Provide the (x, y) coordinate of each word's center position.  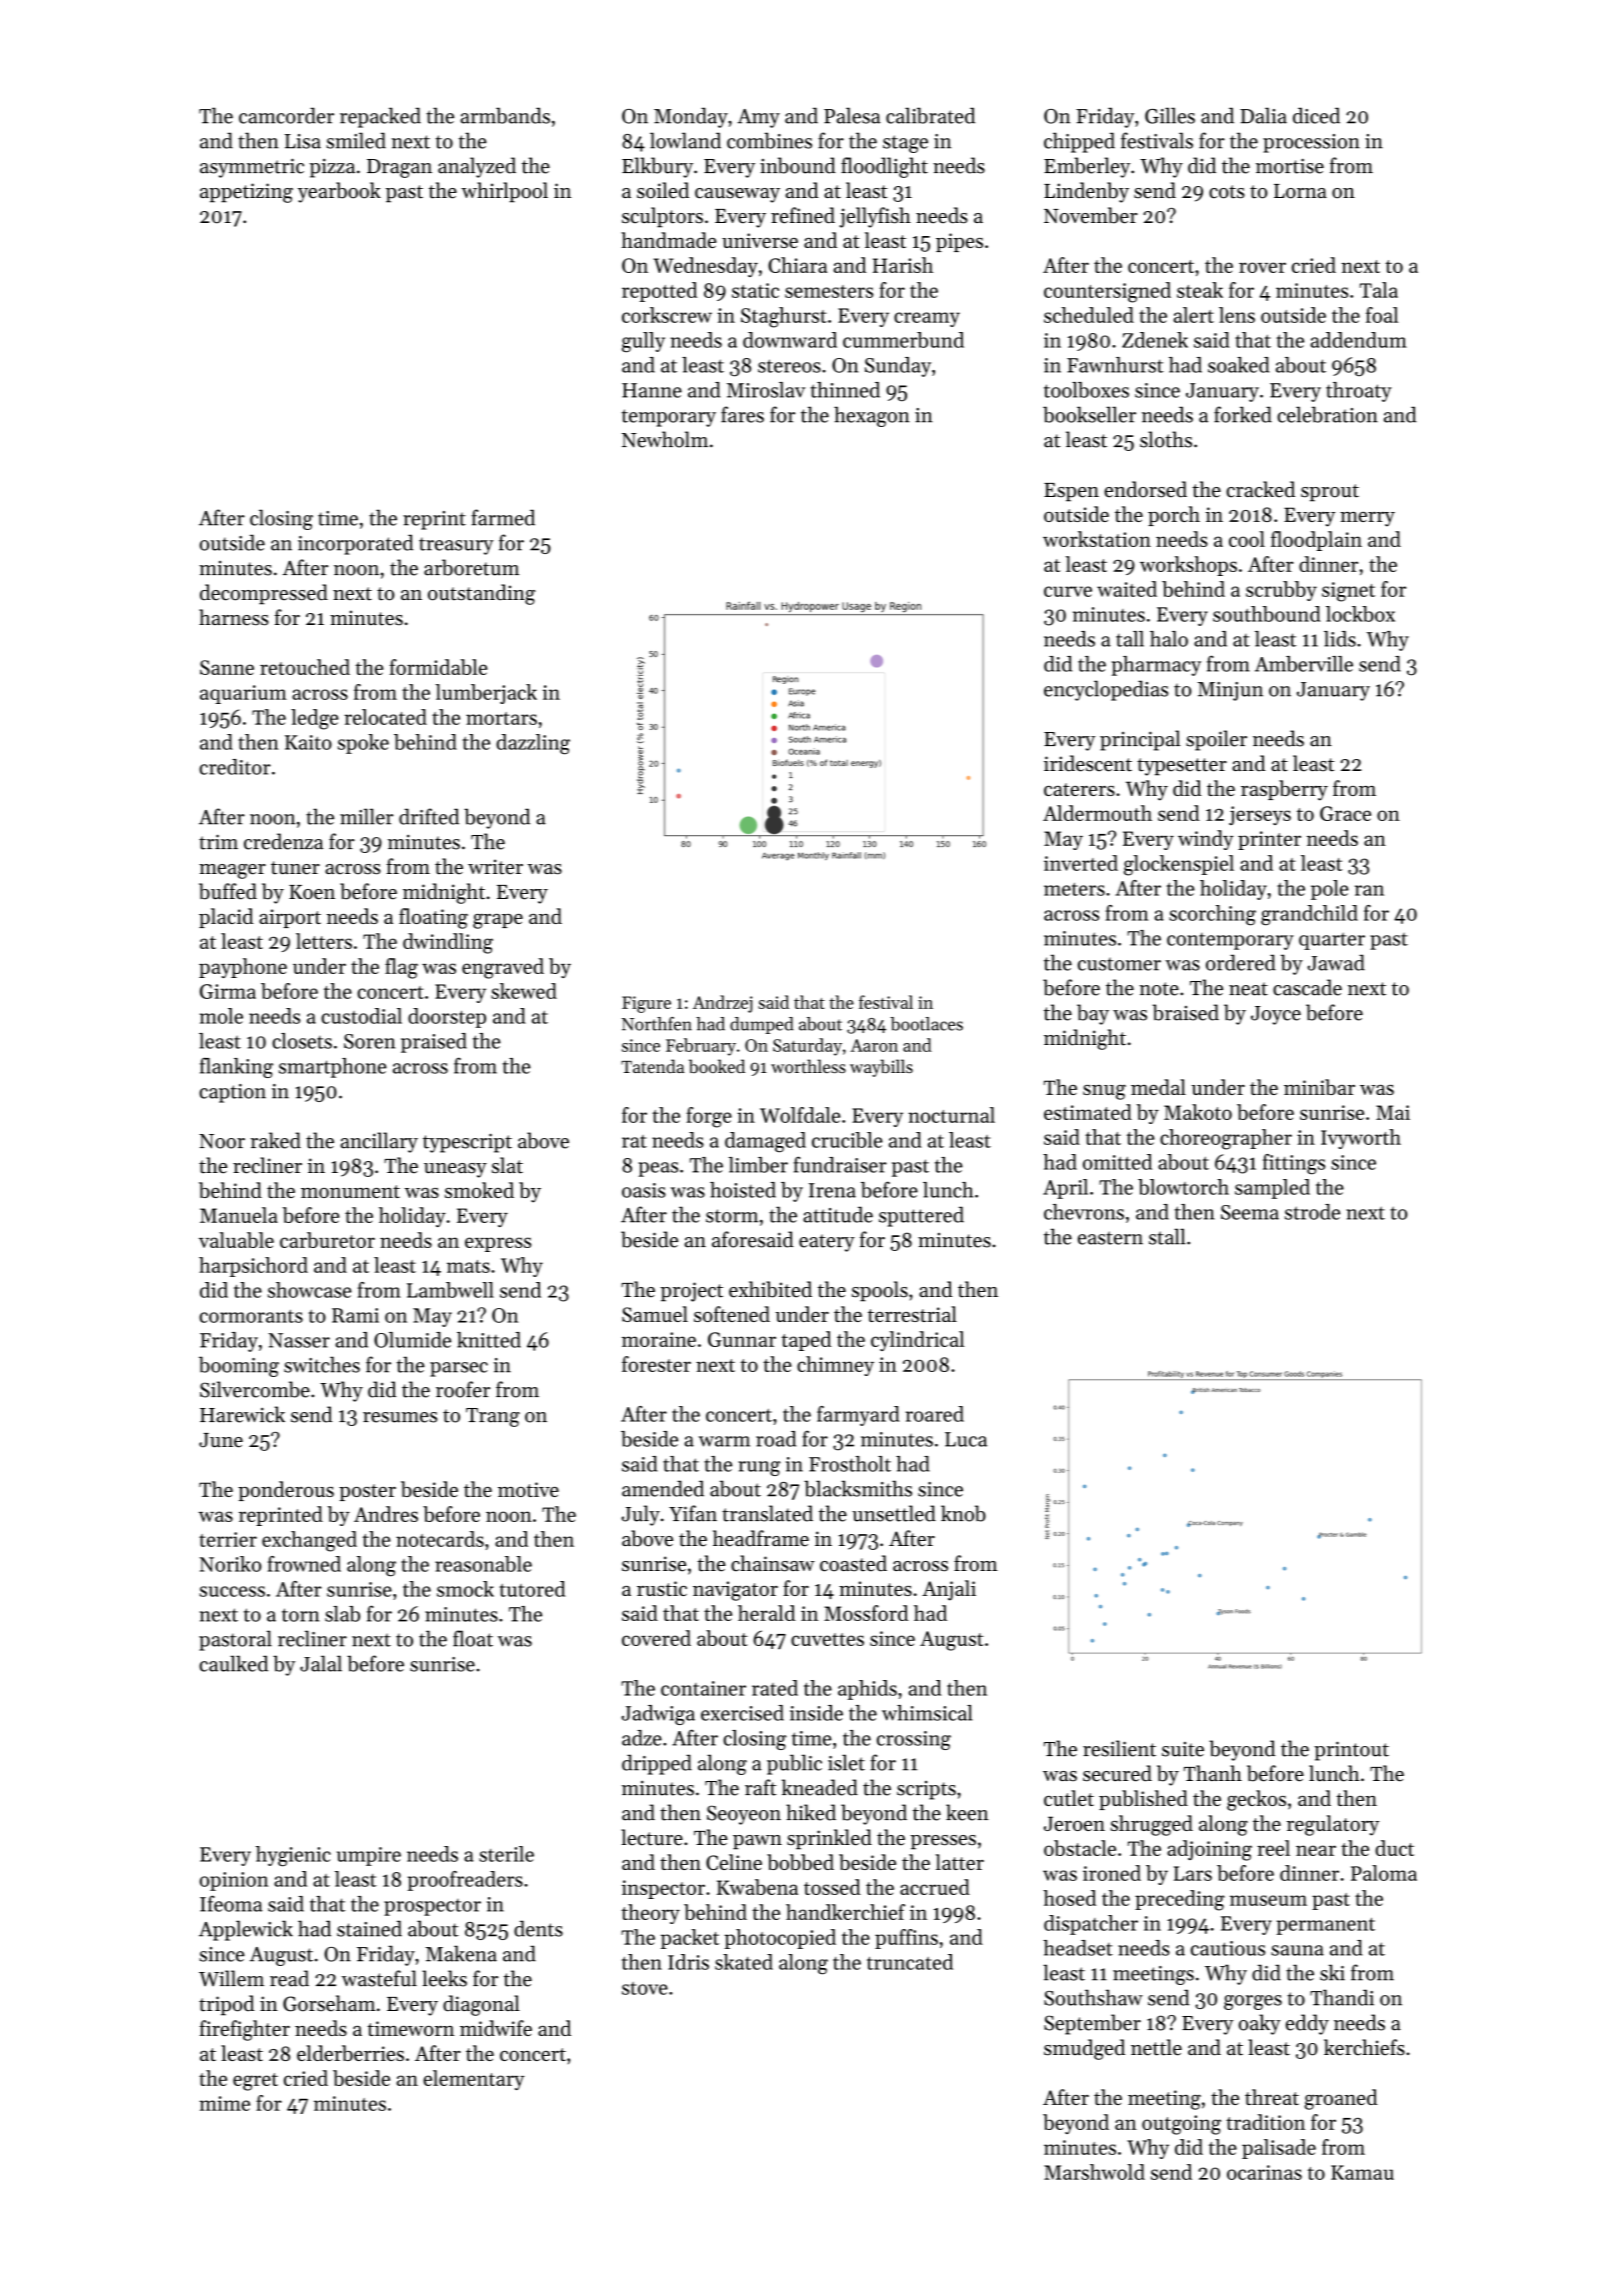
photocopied (780, 1939)
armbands (505, 115)
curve (1068, 591)
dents (538, 1928)
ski (1332, 1972)
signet (1348, 592)
